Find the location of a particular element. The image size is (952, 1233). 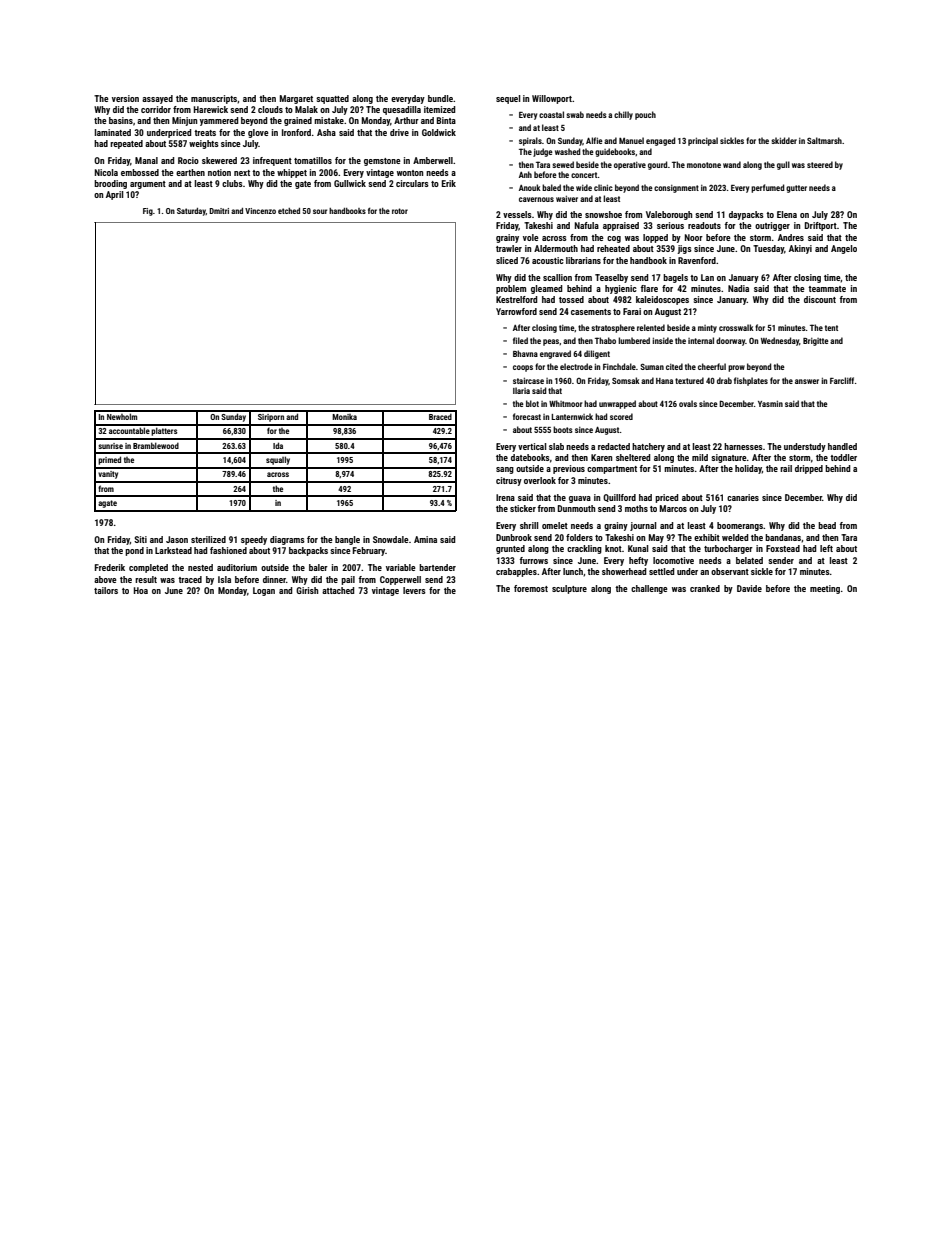

meeting is located at coordinates (825, 589).
